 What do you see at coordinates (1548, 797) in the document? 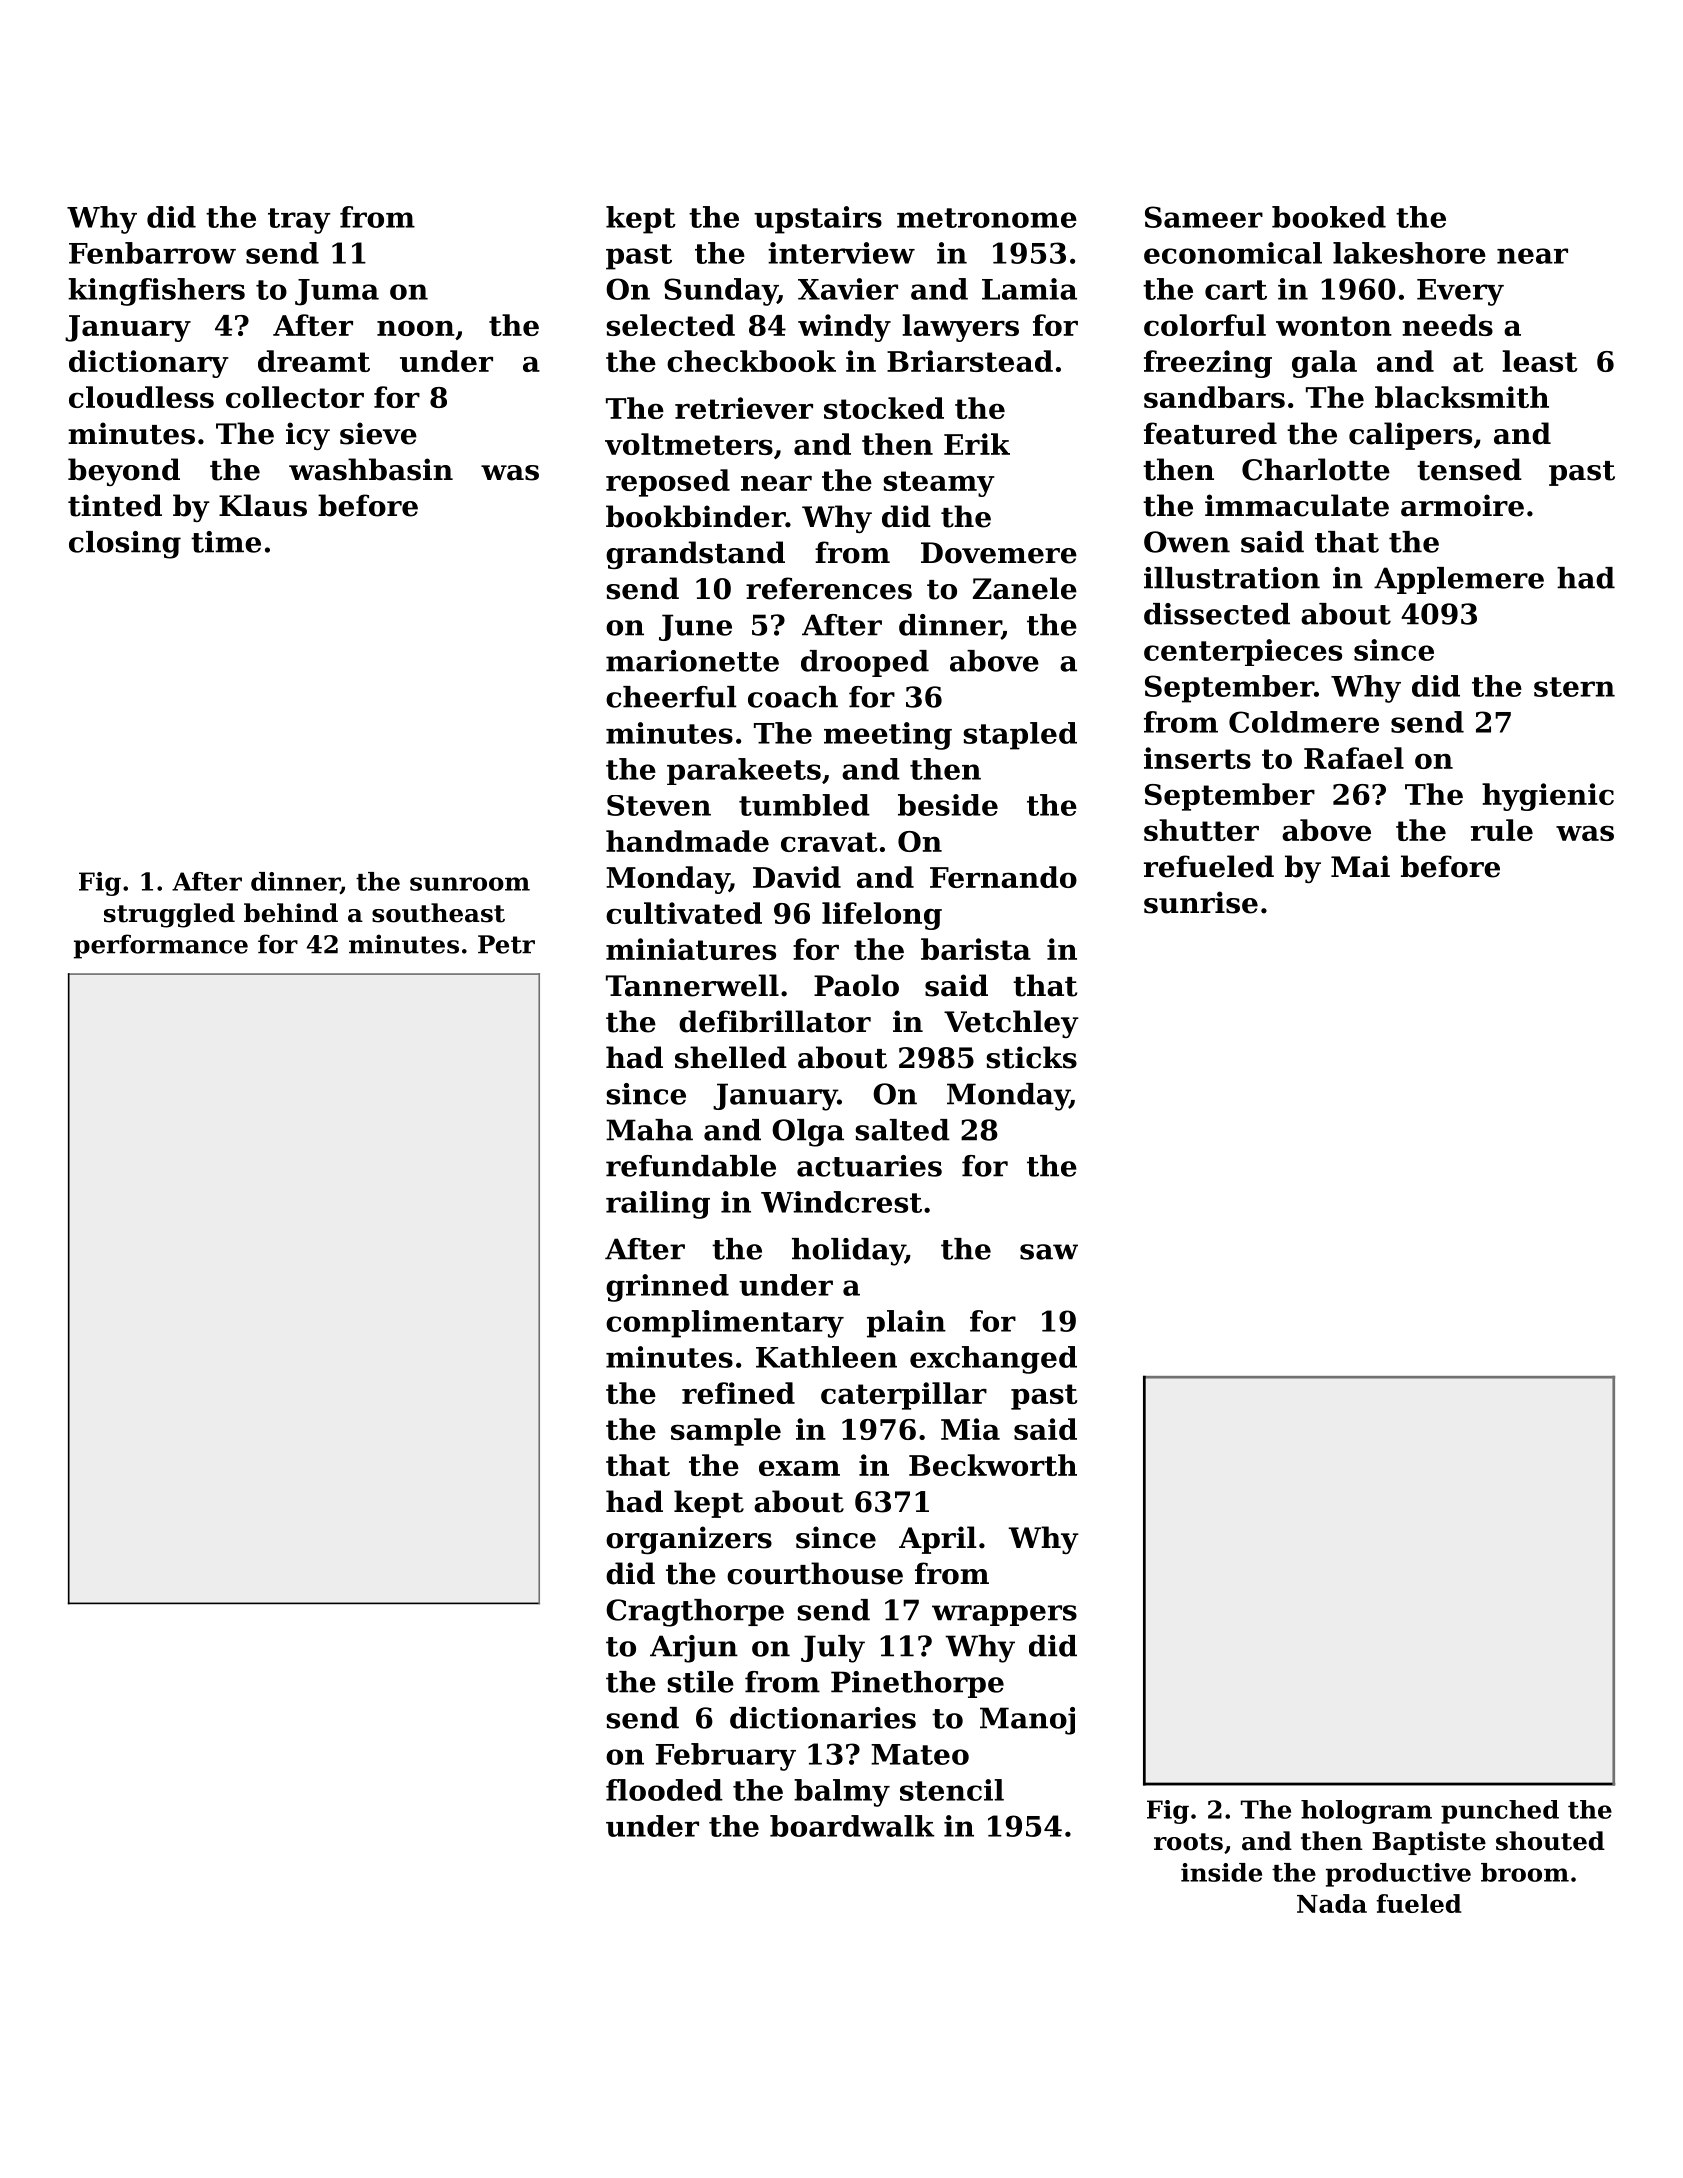
I see `hygienic` at bounding box center [1548, 797].
